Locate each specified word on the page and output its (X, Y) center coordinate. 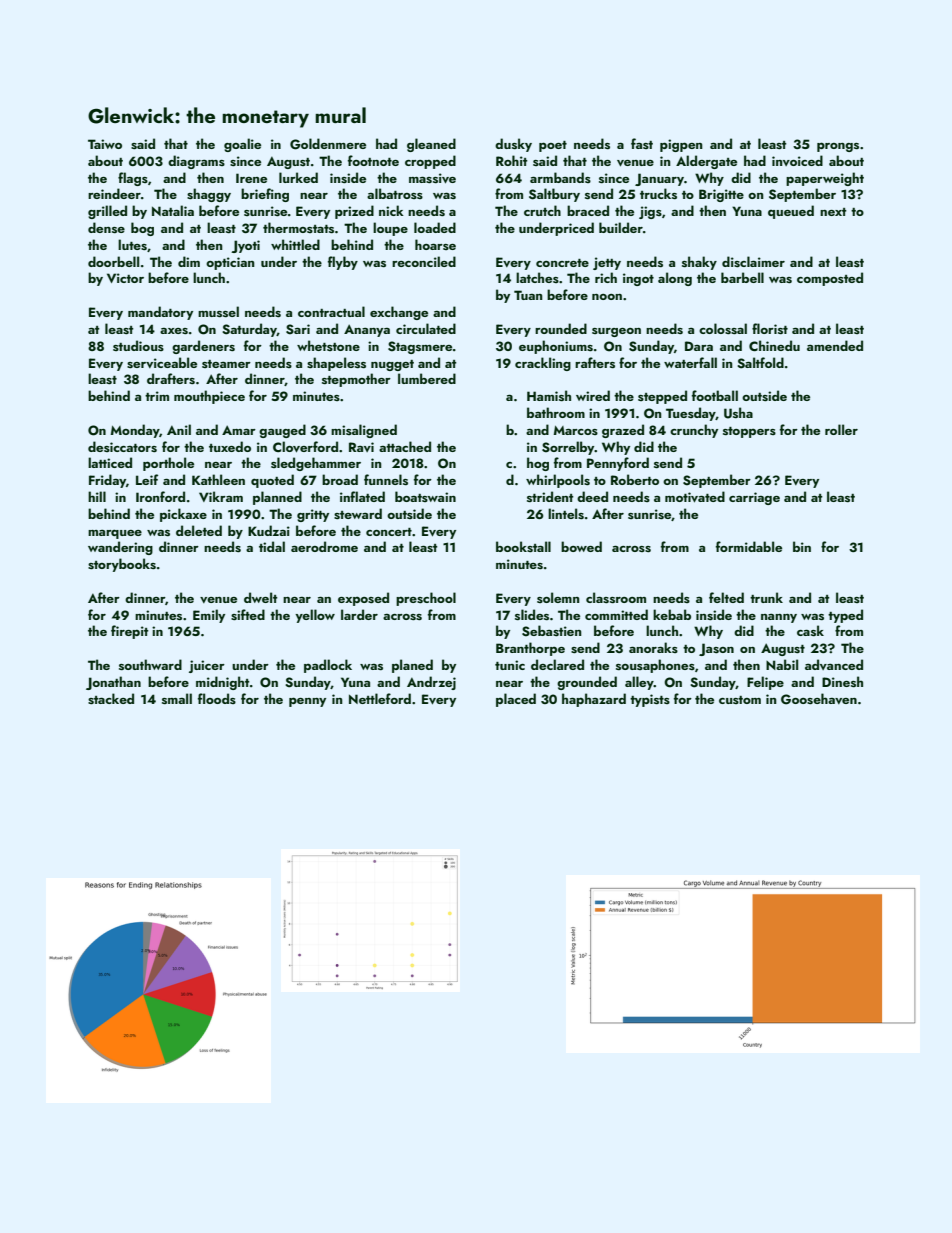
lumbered (427, 378)
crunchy (694, 431)
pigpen (681, 145)
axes (174, 331)
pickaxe (183, 515)
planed (412, 666)
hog (538, 464)
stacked (111, 698)
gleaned (431, 145)
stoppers (749, 432)
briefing (265, 195)
